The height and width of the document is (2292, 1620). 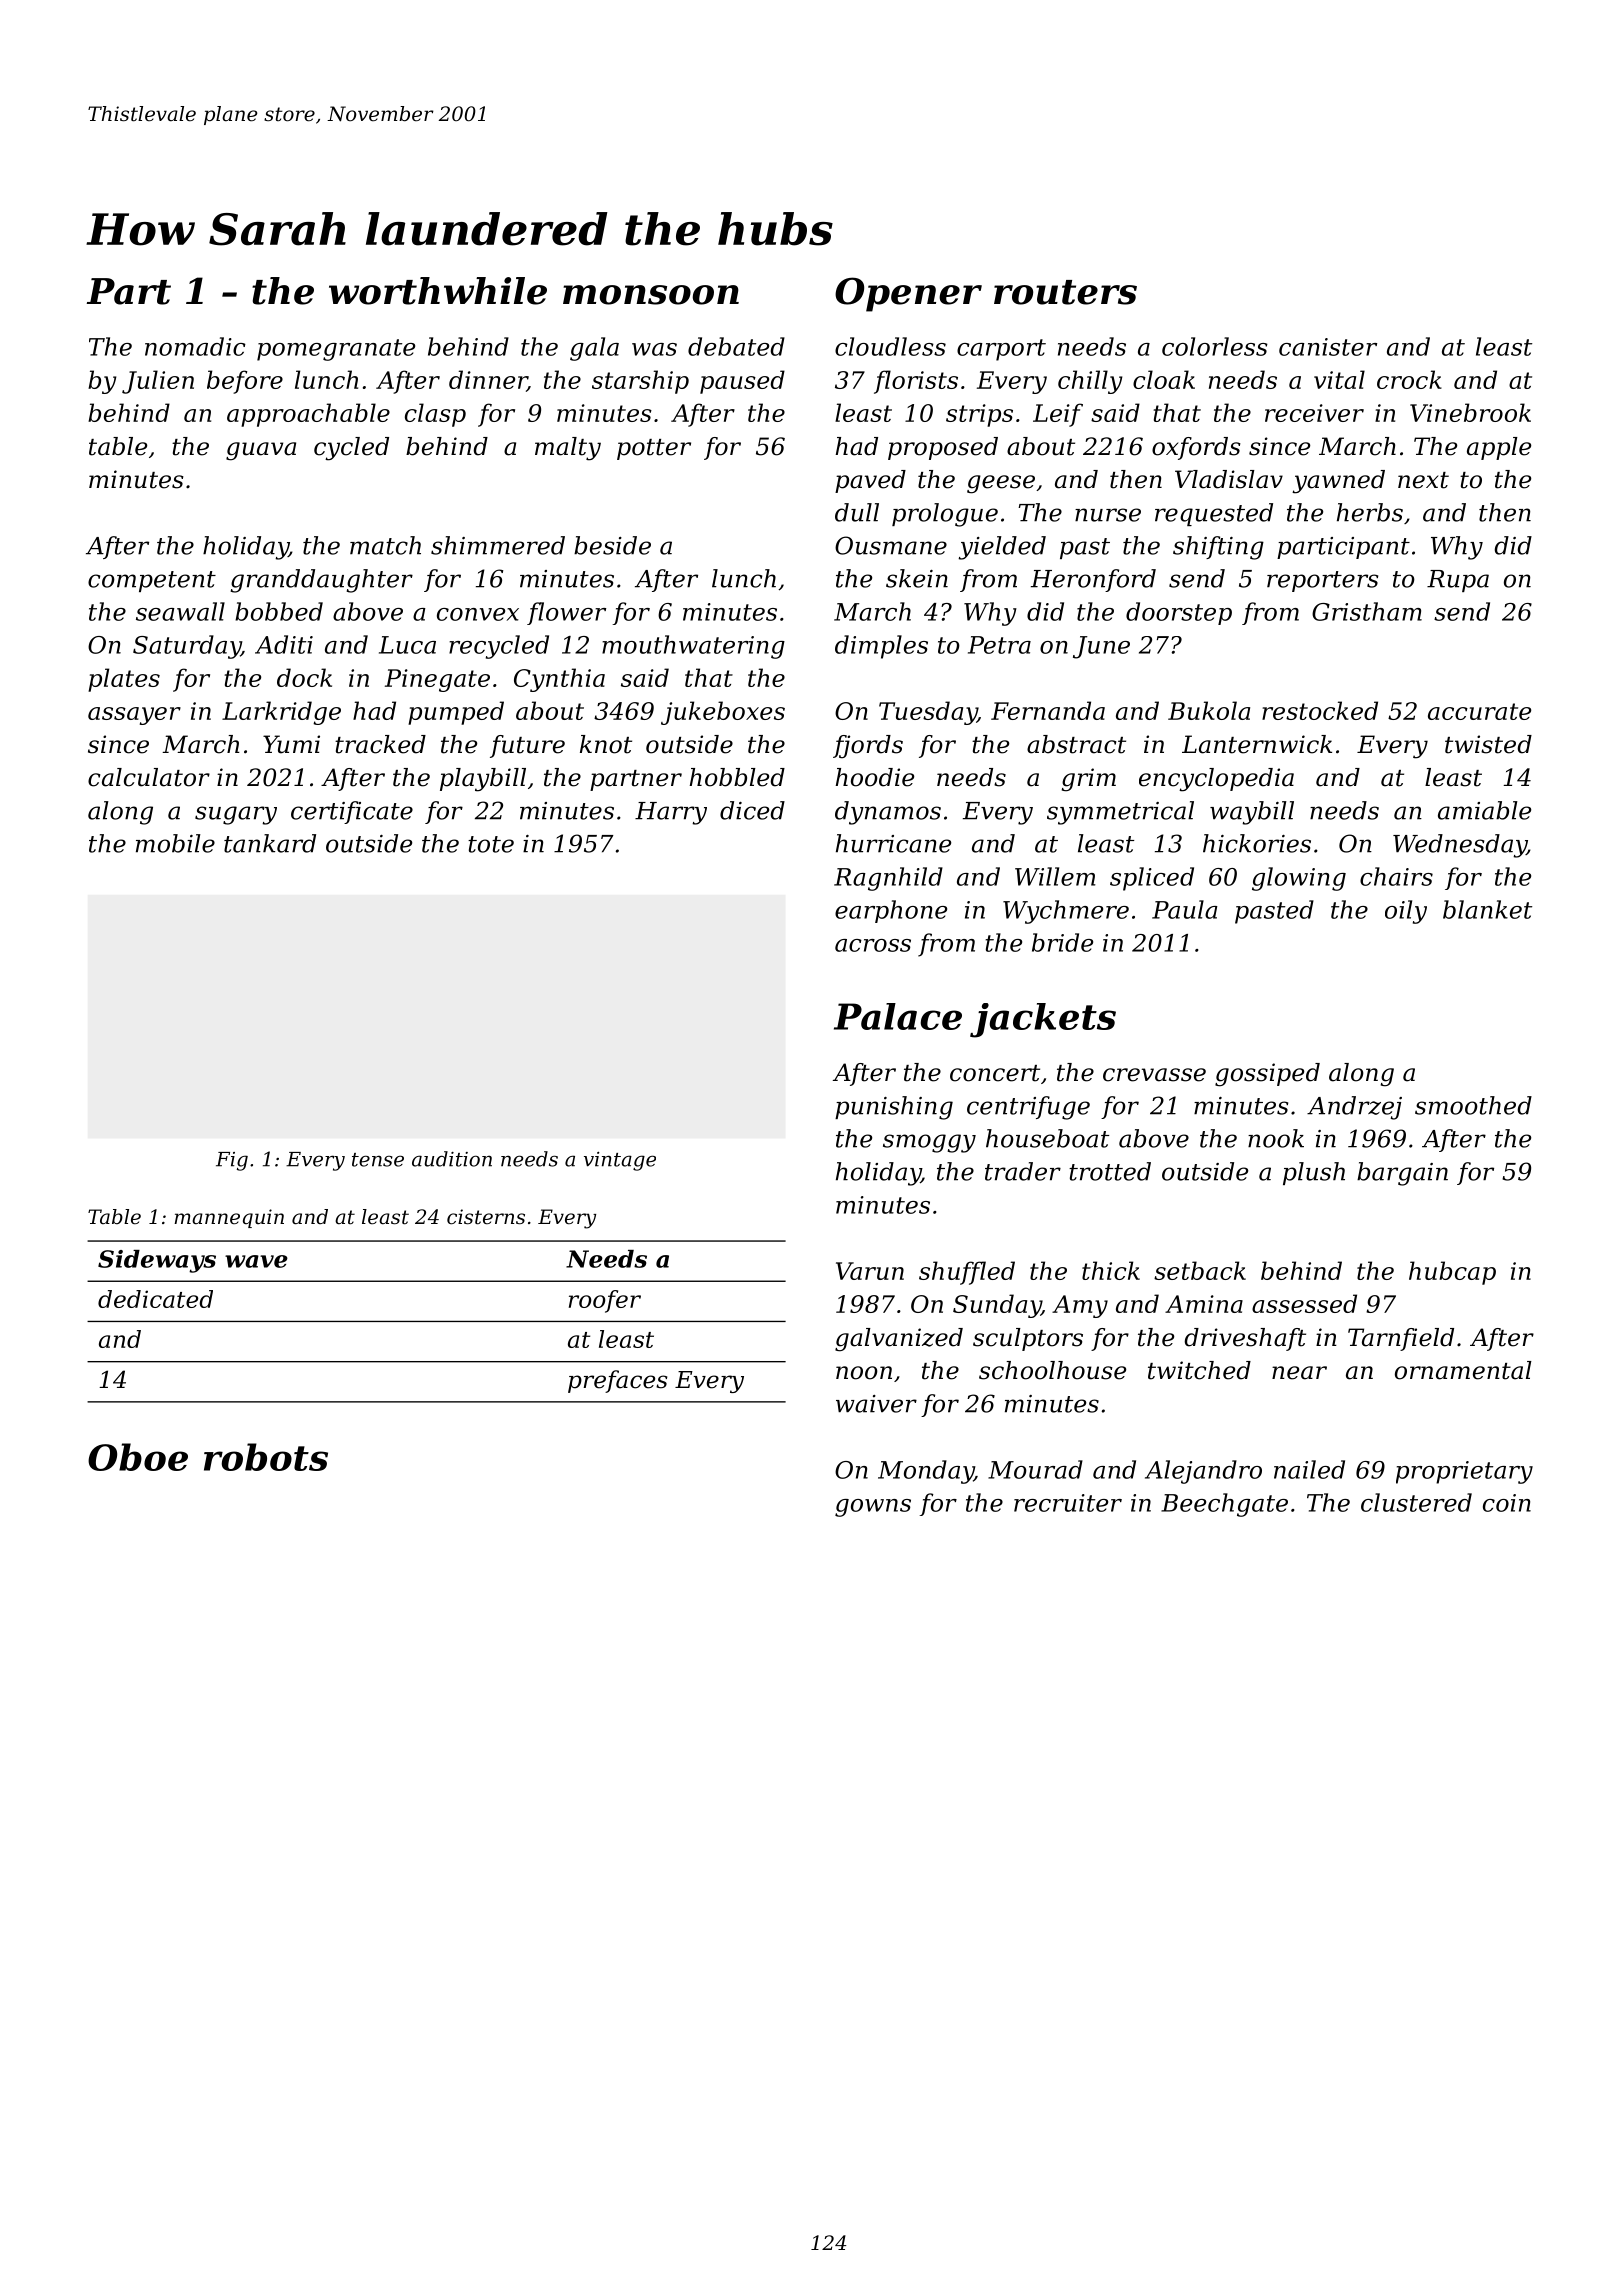 What do you see at coordinates (180, 611) in the document?
I see `seawall` at bounding box center [180, 611].
